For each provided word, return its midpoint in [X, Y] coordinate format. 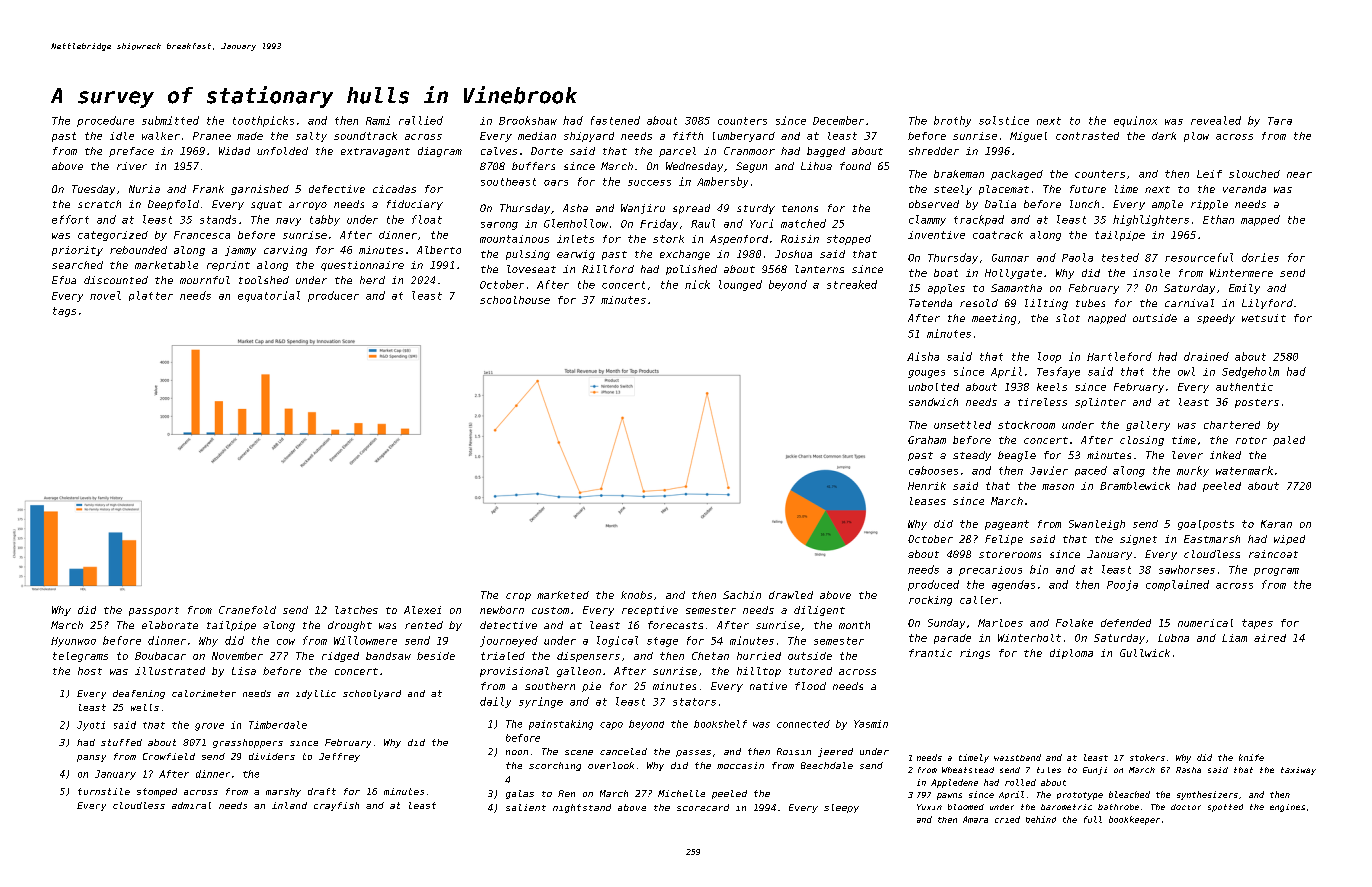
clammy [927, 220]
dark [1164, 136]
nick [697, 284]
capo [611, 726]
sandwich [933, 402]
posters [1257, 403]
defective [337, 189]
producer [333, 296]
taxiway [1298, 771]
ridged [340, 657]
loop [1049, 357]
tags [64, 312]
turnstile [104, 791]
